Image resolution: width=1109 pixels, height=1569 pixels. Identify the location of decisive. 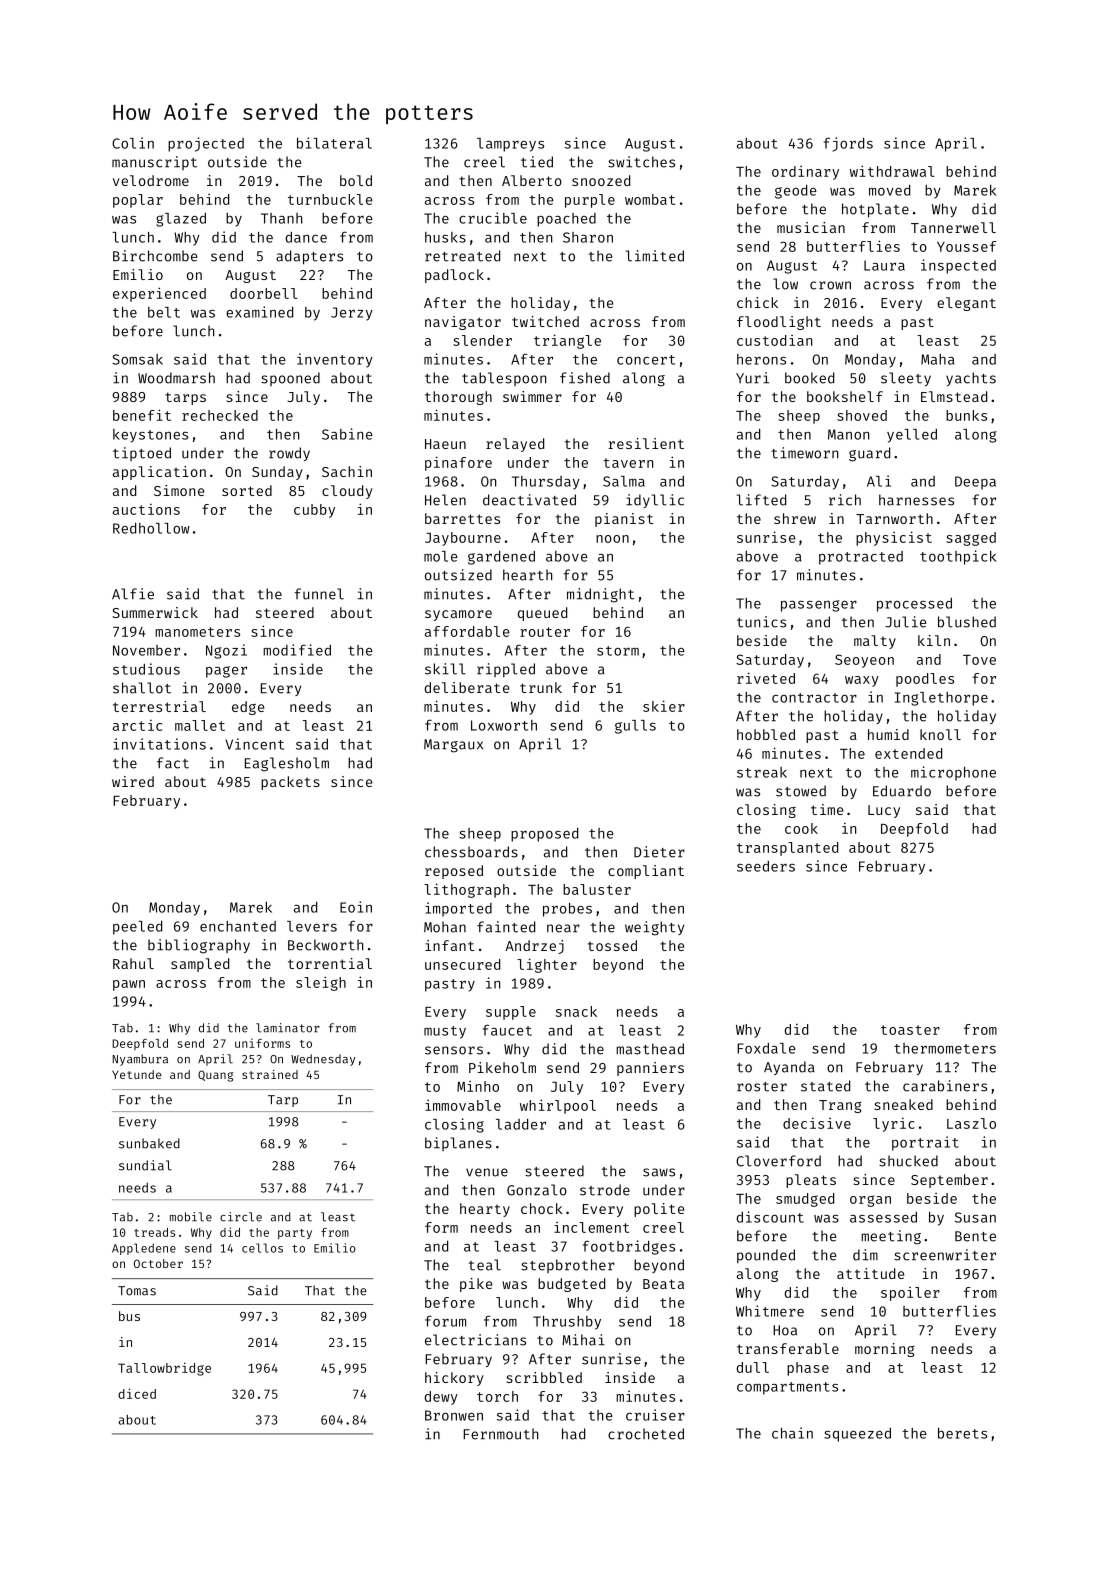
(817, 1123).
